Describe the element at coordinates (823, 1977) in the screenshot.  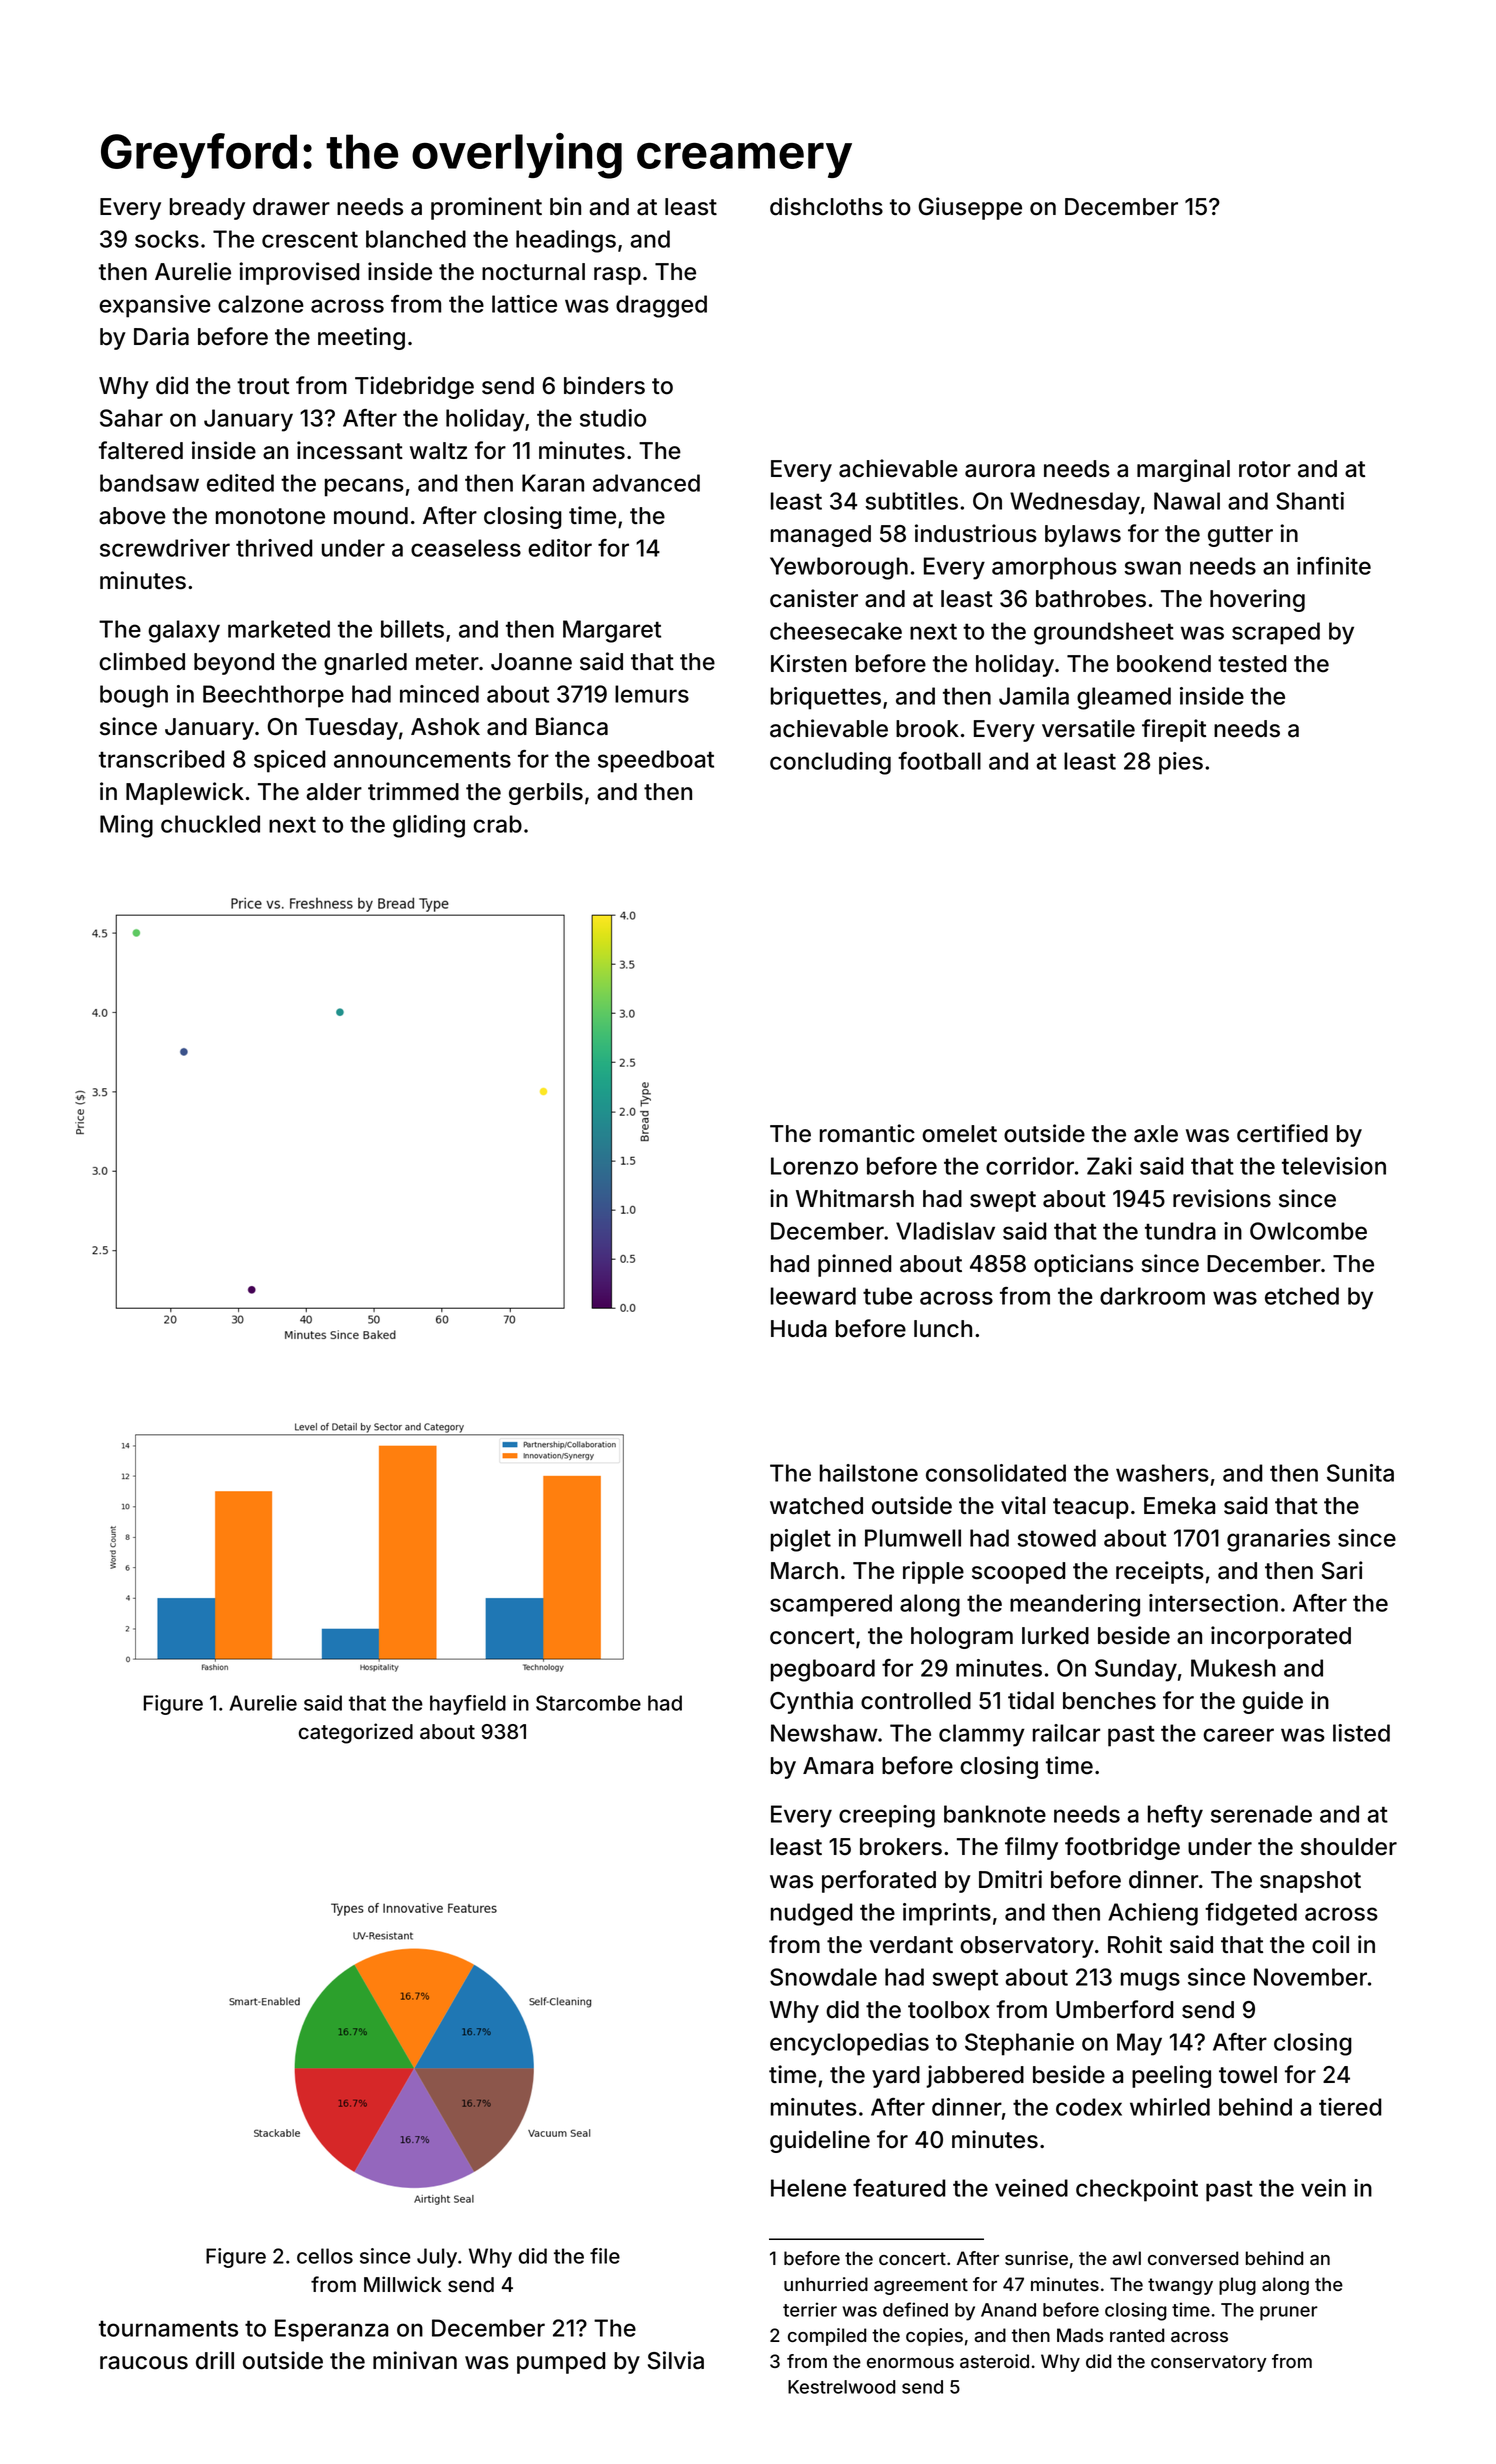
I see `Snowdale` at that location.
